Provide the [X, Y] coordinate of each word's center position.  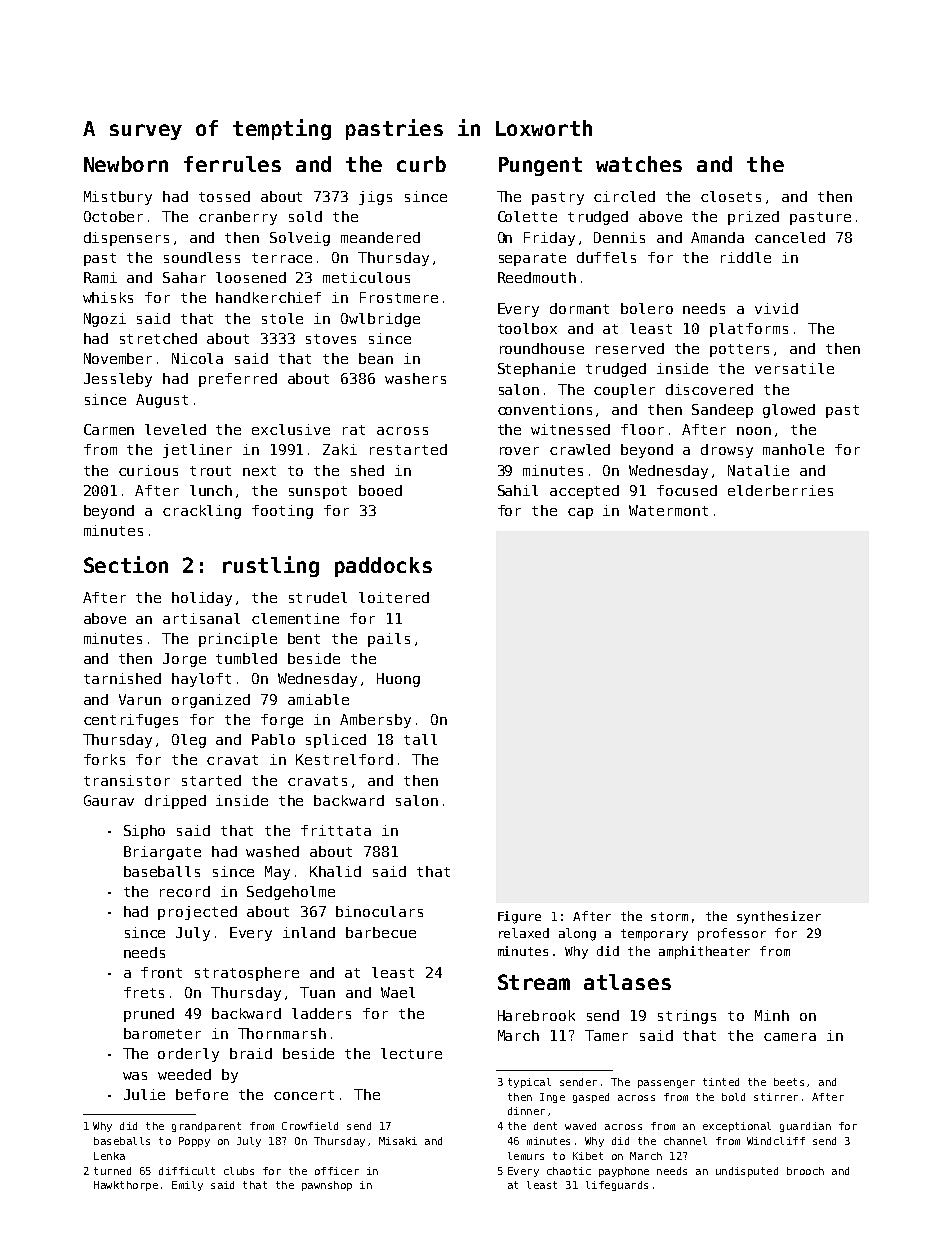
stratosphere [247, 974]
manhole [793, 449]
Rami [100, 277]
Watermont [668, 510]
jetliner [197, 451]
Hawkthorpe [126, 1186]
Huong [398, 680]
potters [739, 350]
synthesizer [779, 917]
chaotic [569, 1171]
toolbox [527, 328]
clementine [295, 618]
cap [580, 513]
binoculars [379, 911]
